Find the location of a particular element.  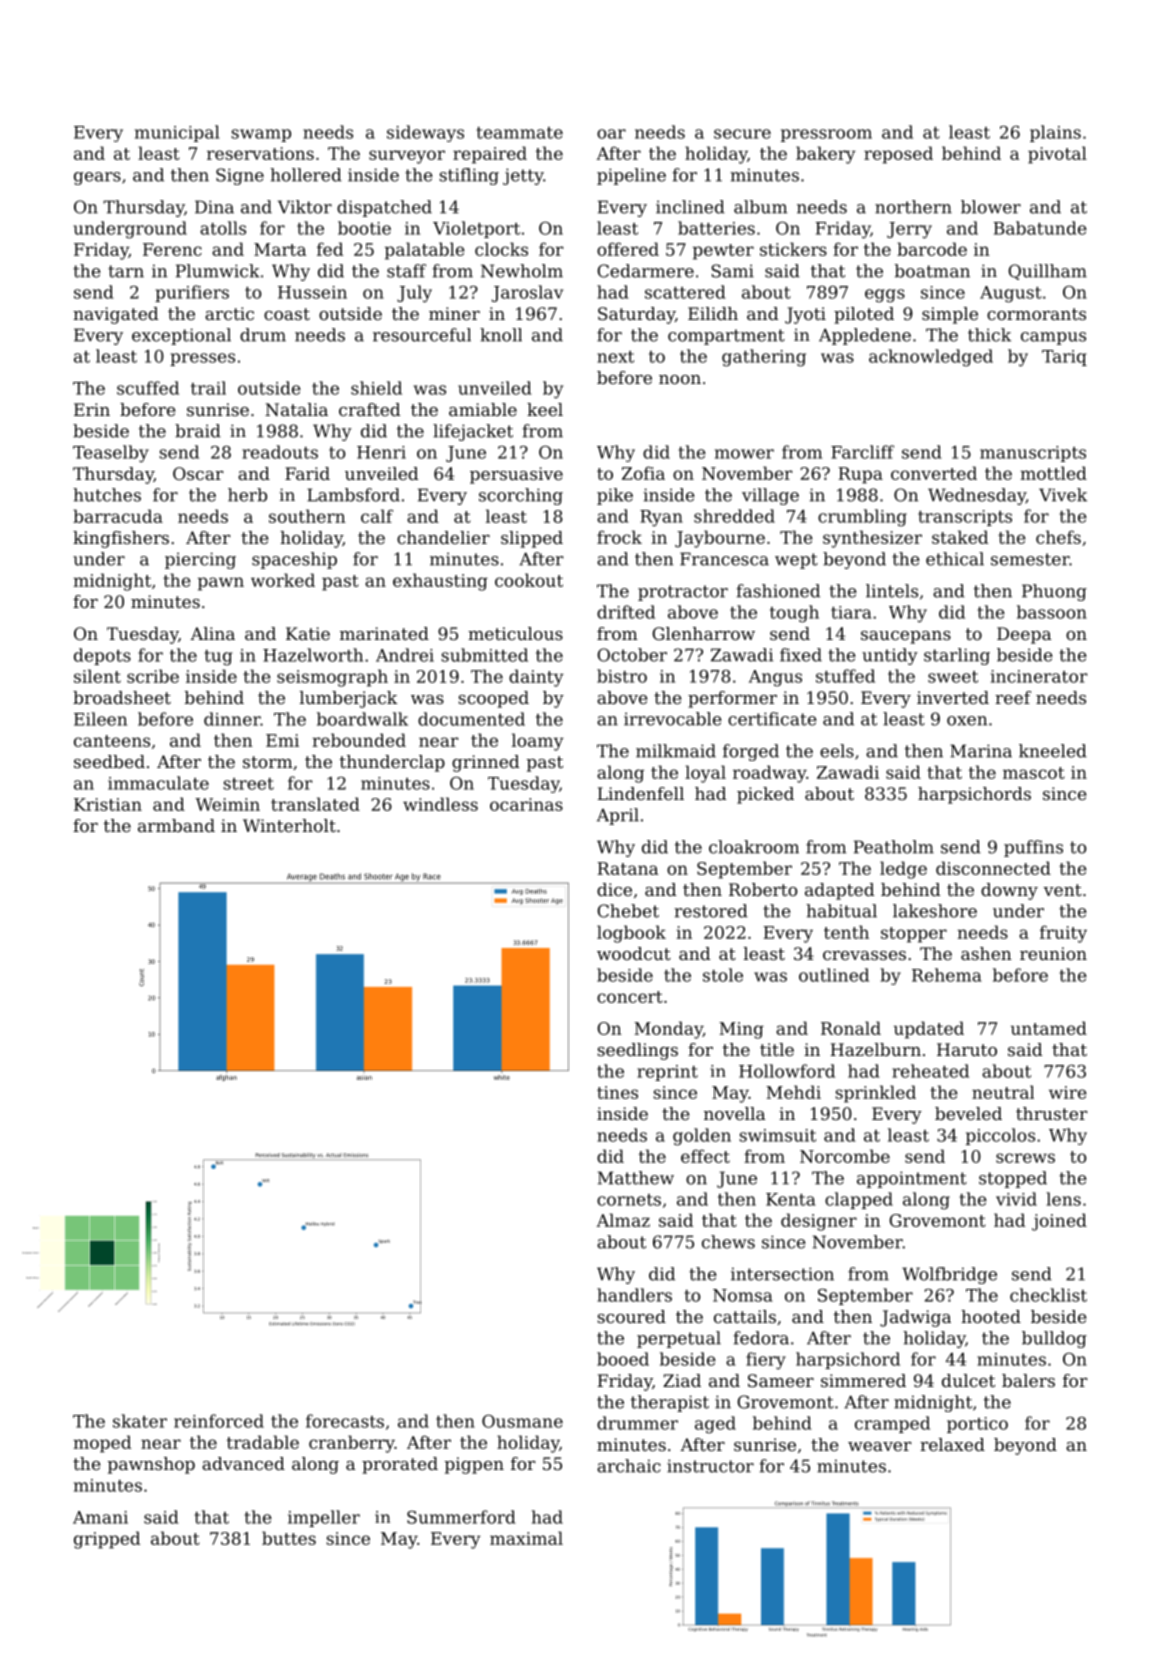

plains is located at coordinates (1055, 133).
